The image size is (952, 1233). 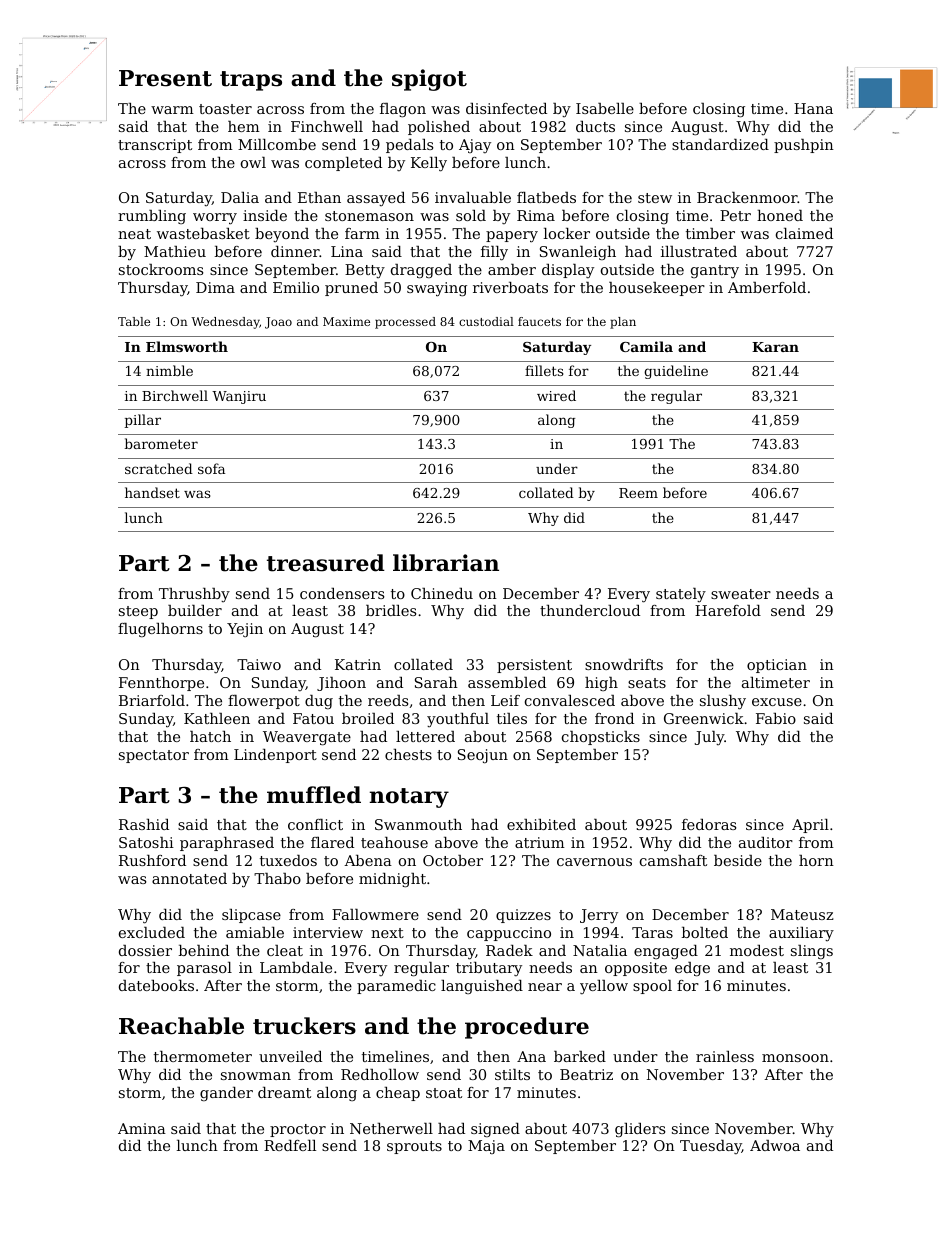 What do you see at coordinates (556, 395) in the screenshot?
I see `wired` at bounding box center [556, 395].
